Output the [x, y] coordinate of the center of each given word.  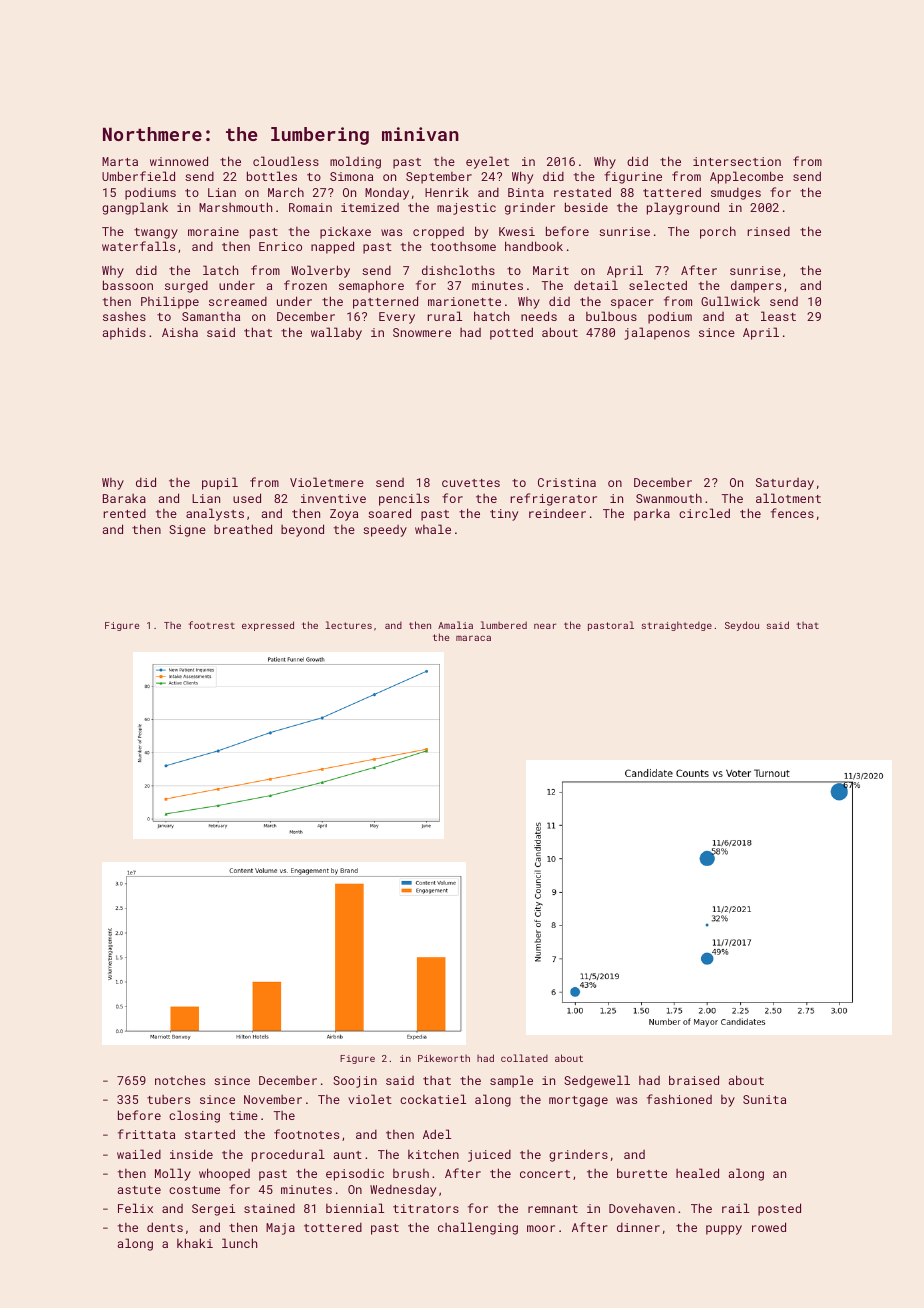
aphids [124, 333]
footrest [212, 625]
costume [194, 1190]
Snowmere [422, 332]
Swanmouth [669, 498]
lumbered [504, 625]
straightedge [677, 626]
